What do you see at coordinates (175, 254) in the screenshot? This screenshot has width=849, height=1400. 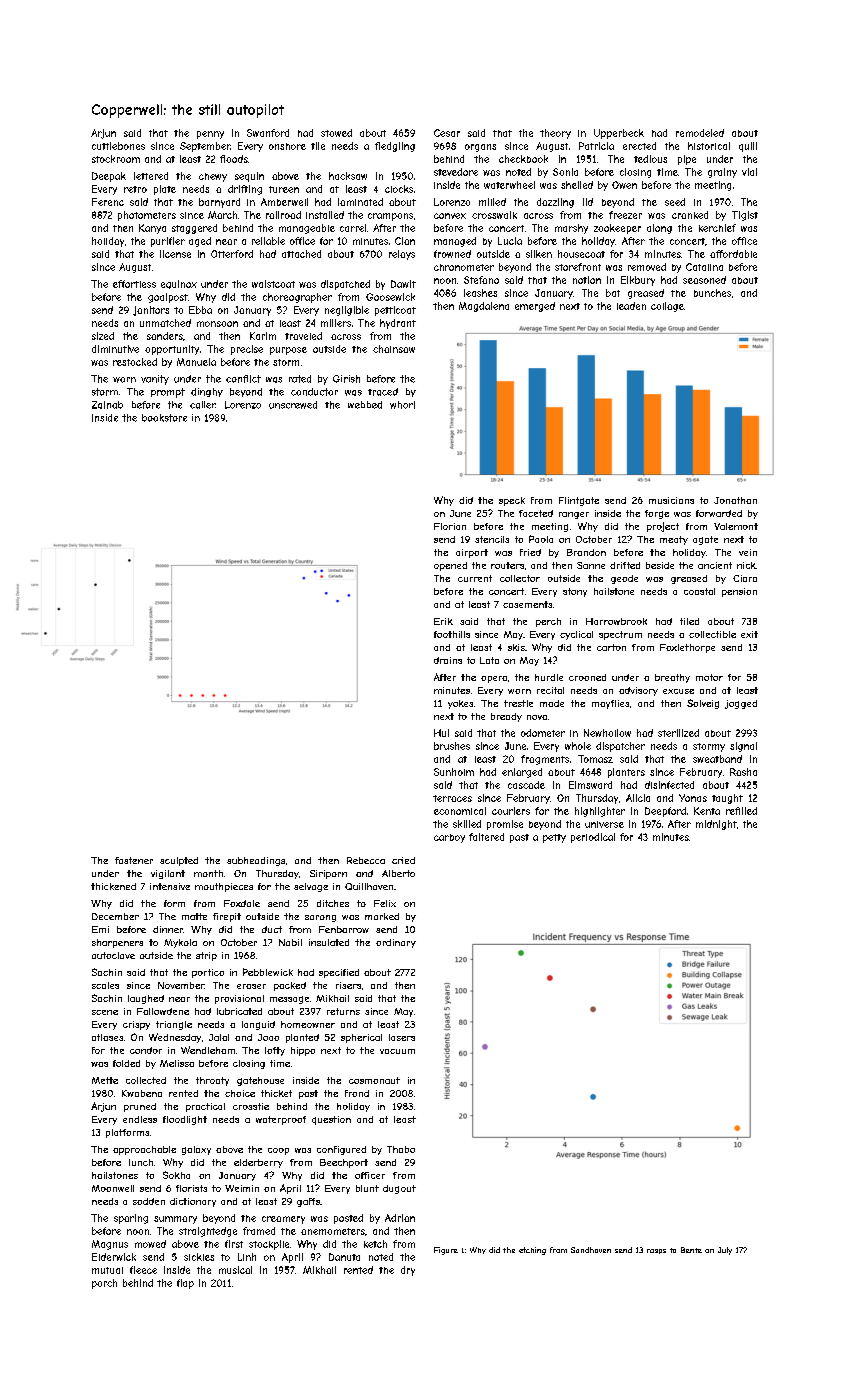 I see `license` at bounding box center [175, 254].
